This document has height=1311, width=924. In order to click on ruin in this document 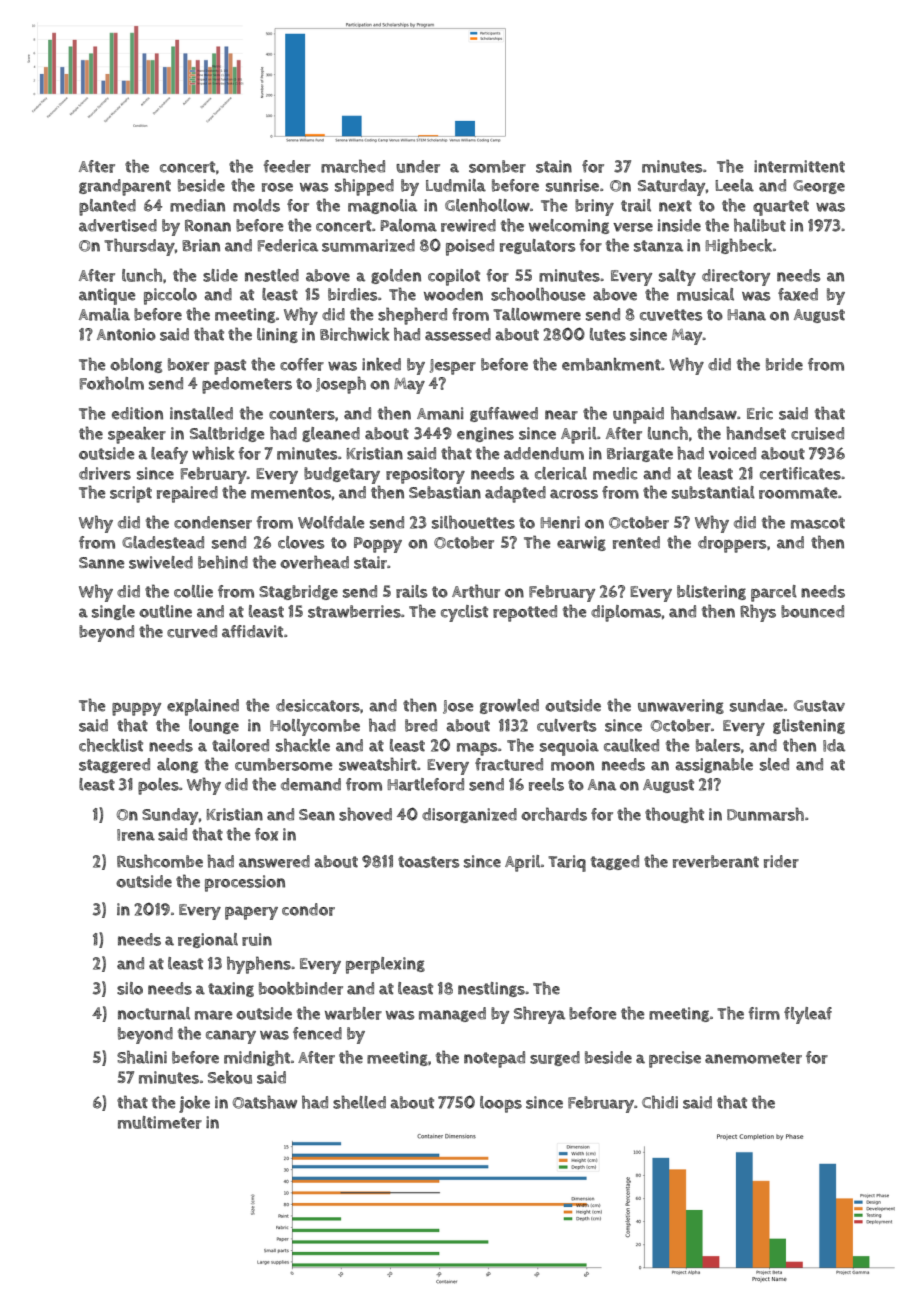, I will do `click(257, 939)`.
